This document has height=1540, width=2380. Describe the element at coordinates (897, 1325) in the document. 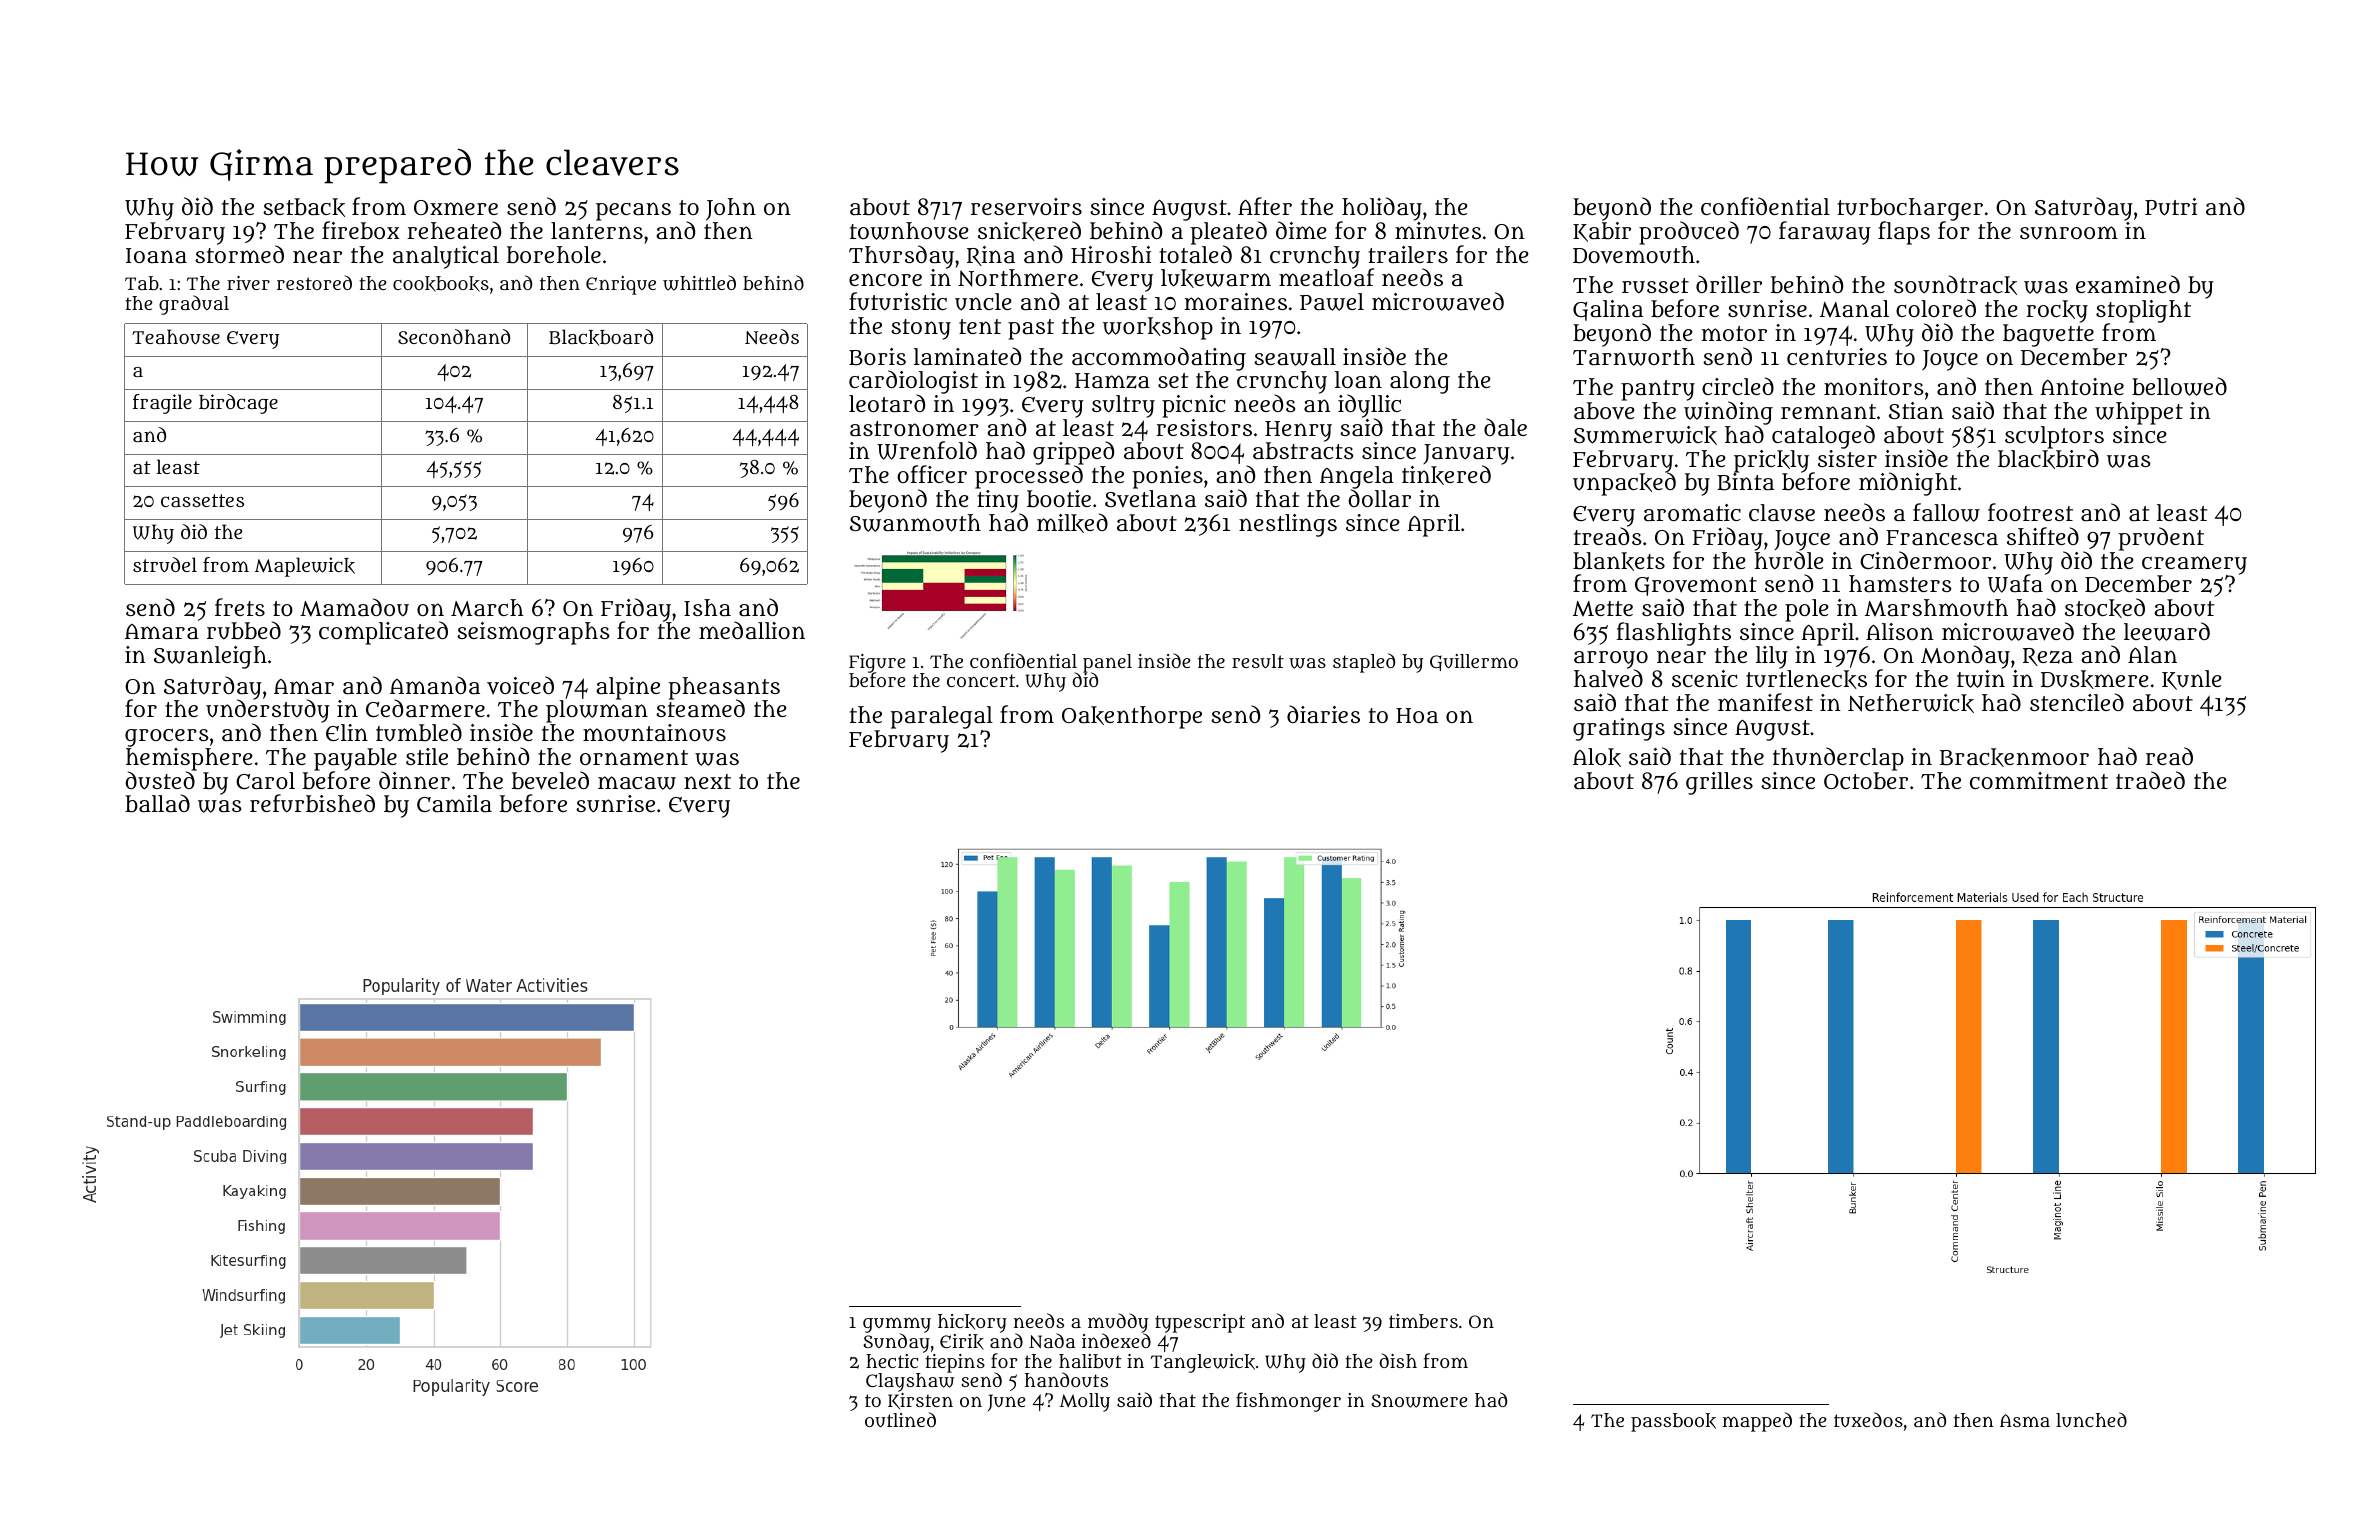

I see `gummy` at that location.
